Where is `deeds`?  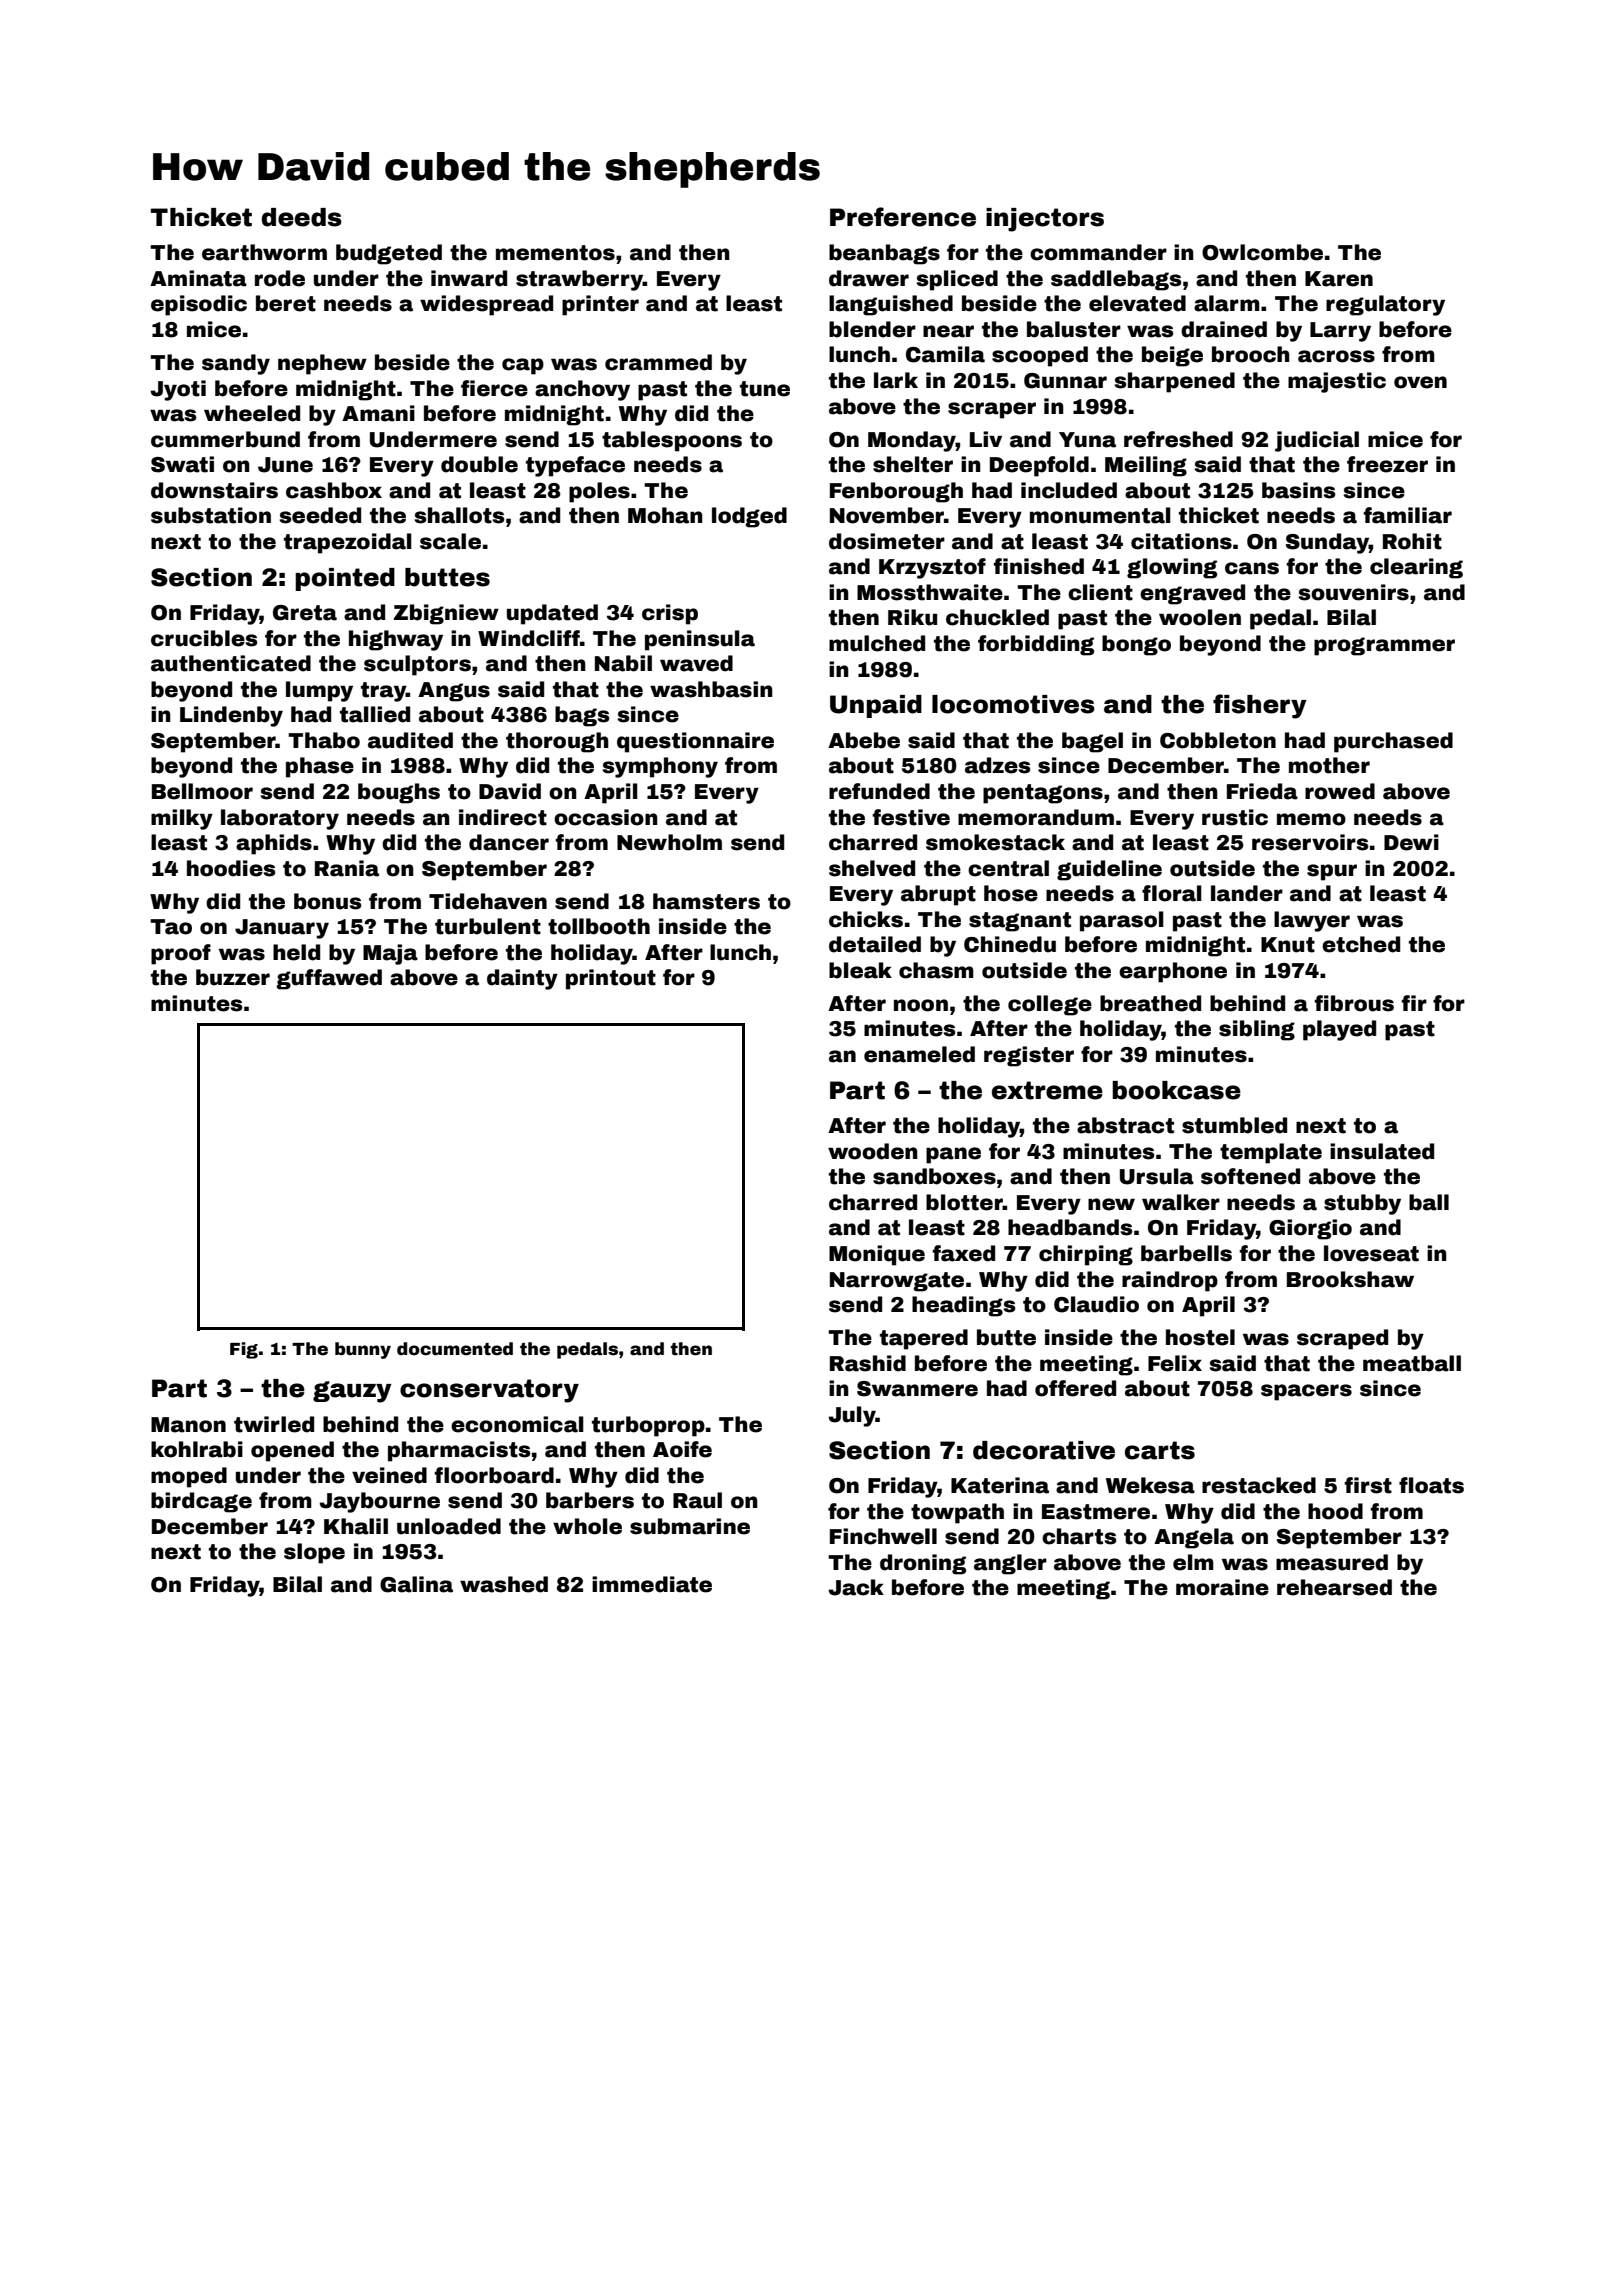
deeds is located at coordinates (302, 217).
